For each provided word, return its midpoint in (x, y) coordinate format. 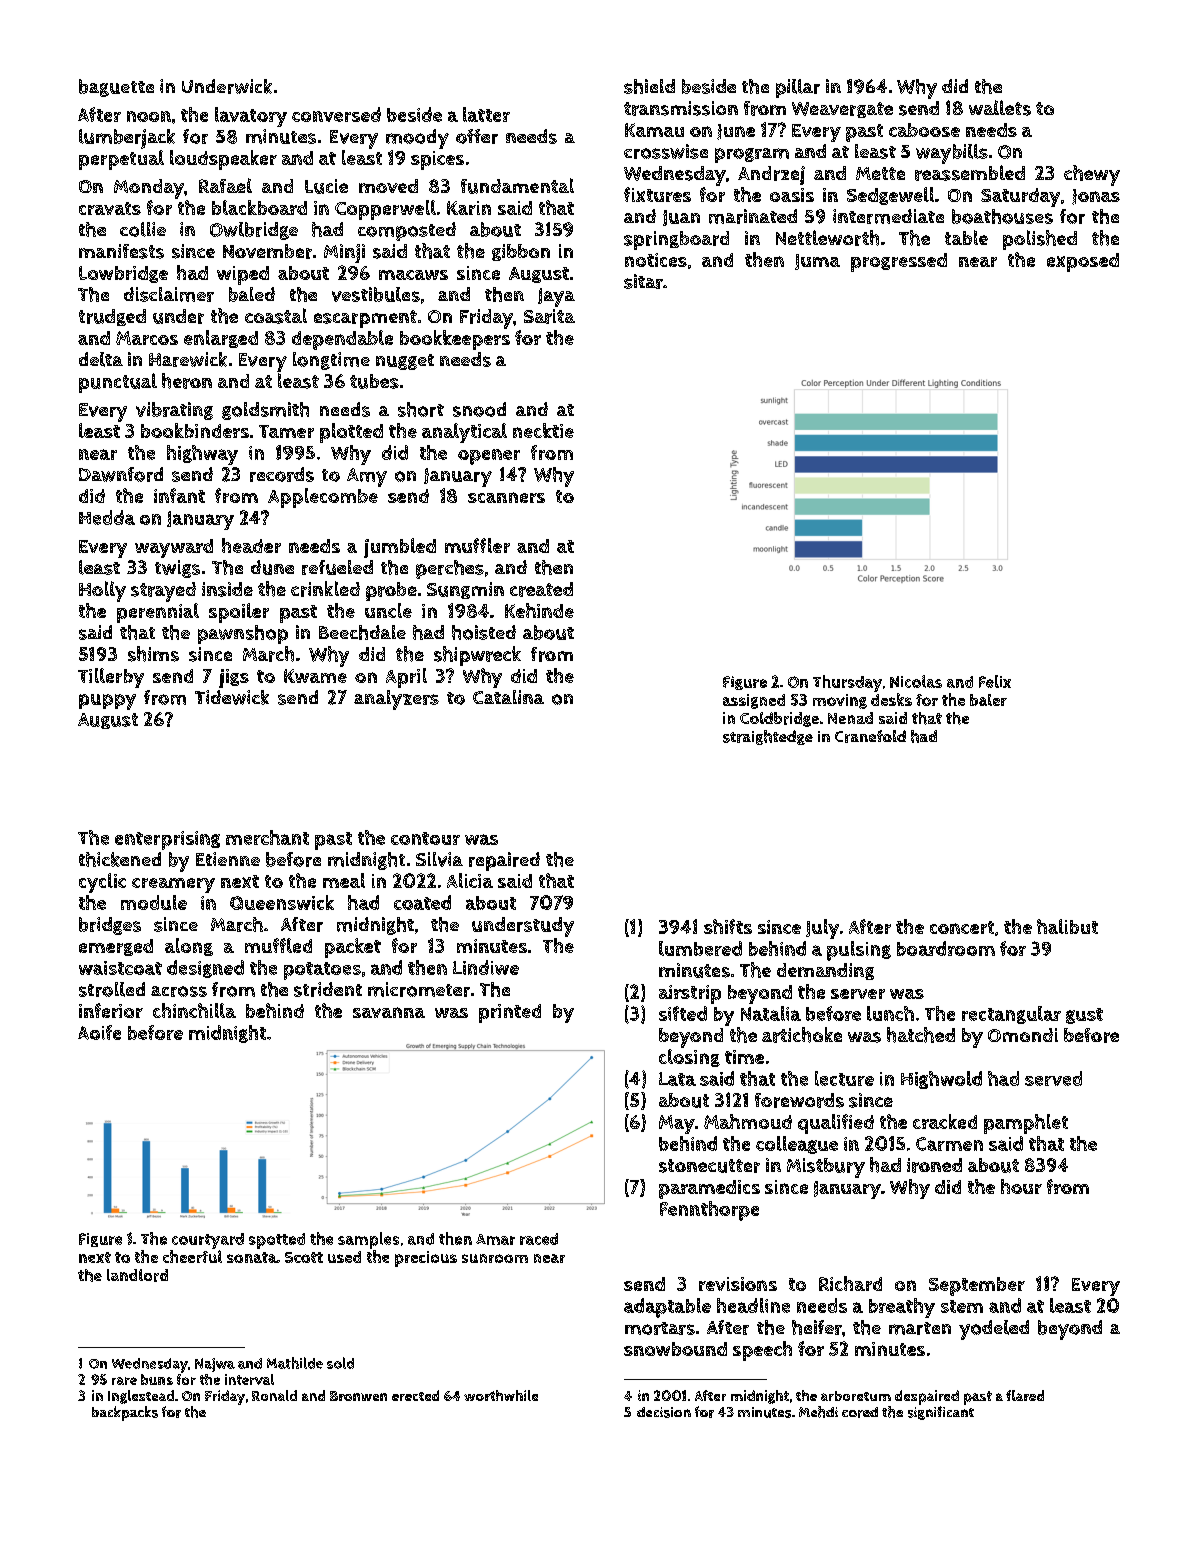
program (752, 155)
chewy (1092, 175)
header (251, 545)
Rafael (225, 185)
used (344, 1257)
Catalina (508, 697)
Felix (995, 681)
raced (539, 1239)
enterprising (167, 840)
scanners (506, 497)
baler (988, 700)
